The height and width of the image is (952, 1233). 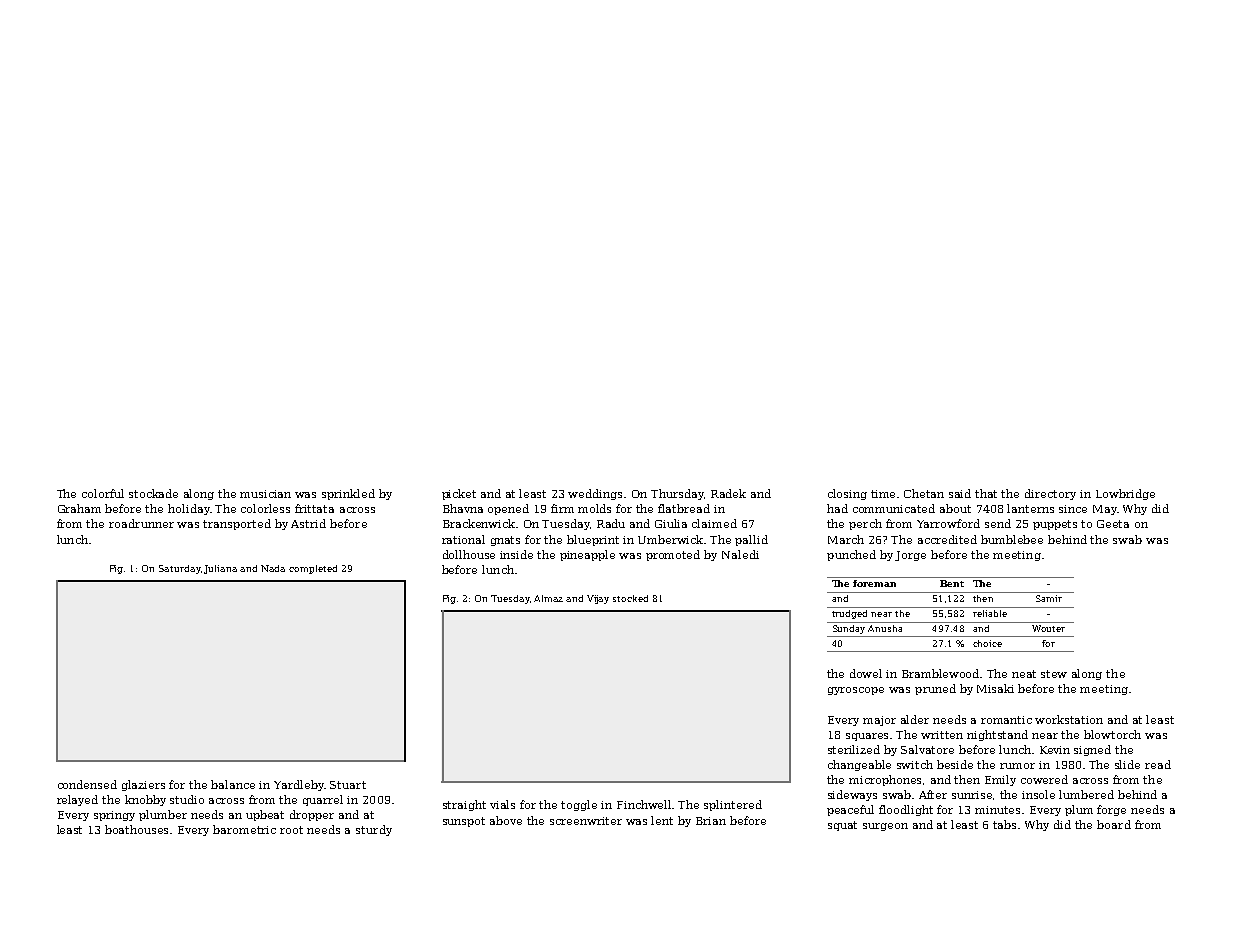 I want to click on root, so click(x=291, y=830).
